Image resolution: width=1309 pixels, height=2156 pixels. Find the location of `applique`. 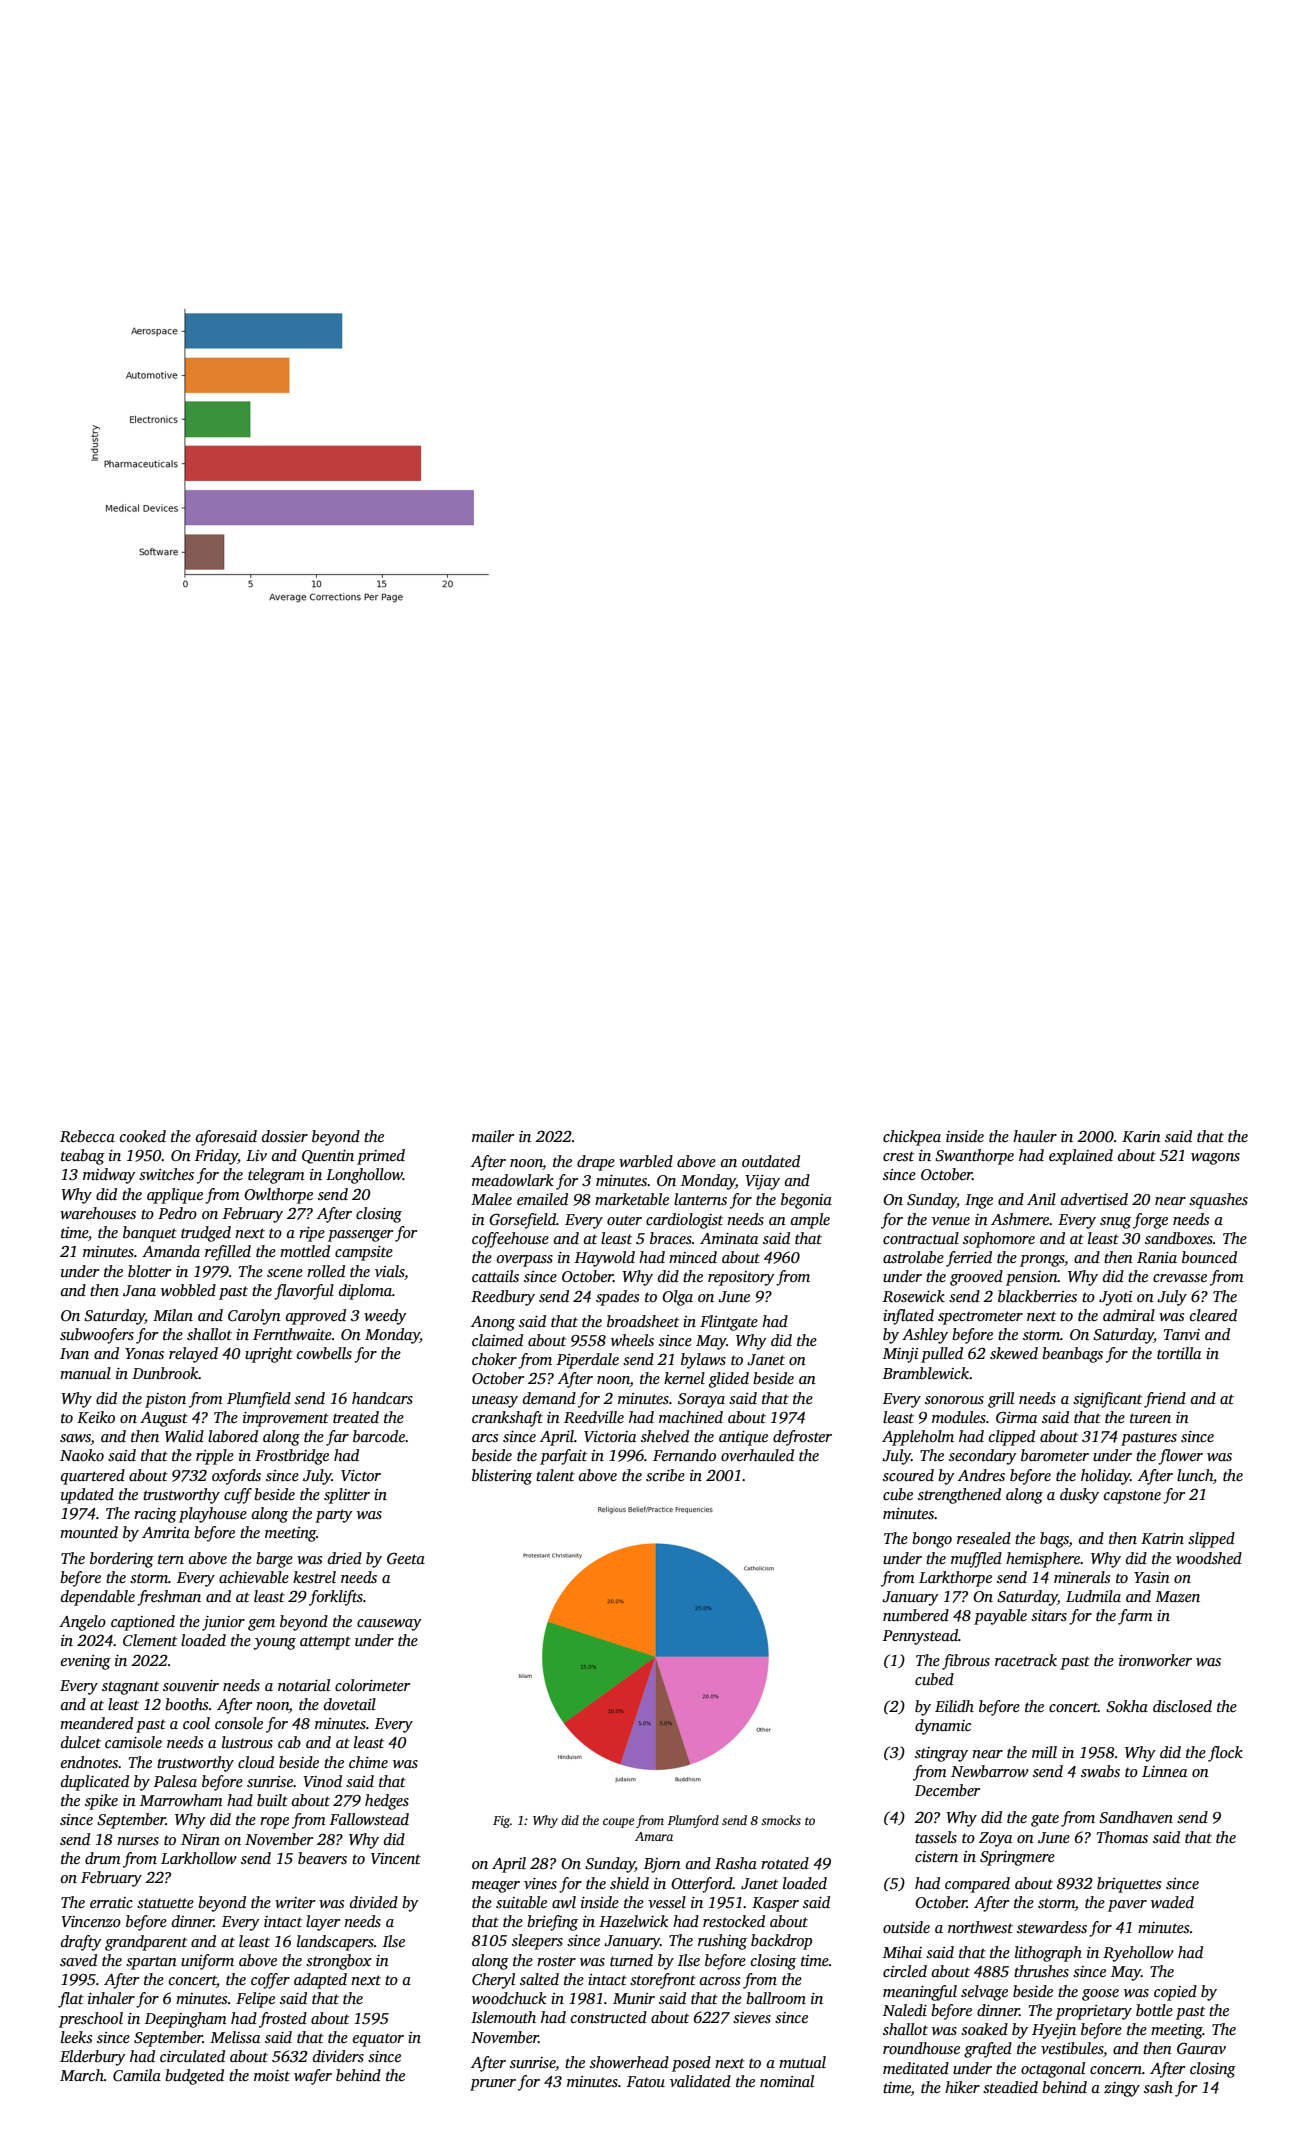

applique is located at coordinates (175, 1196).
